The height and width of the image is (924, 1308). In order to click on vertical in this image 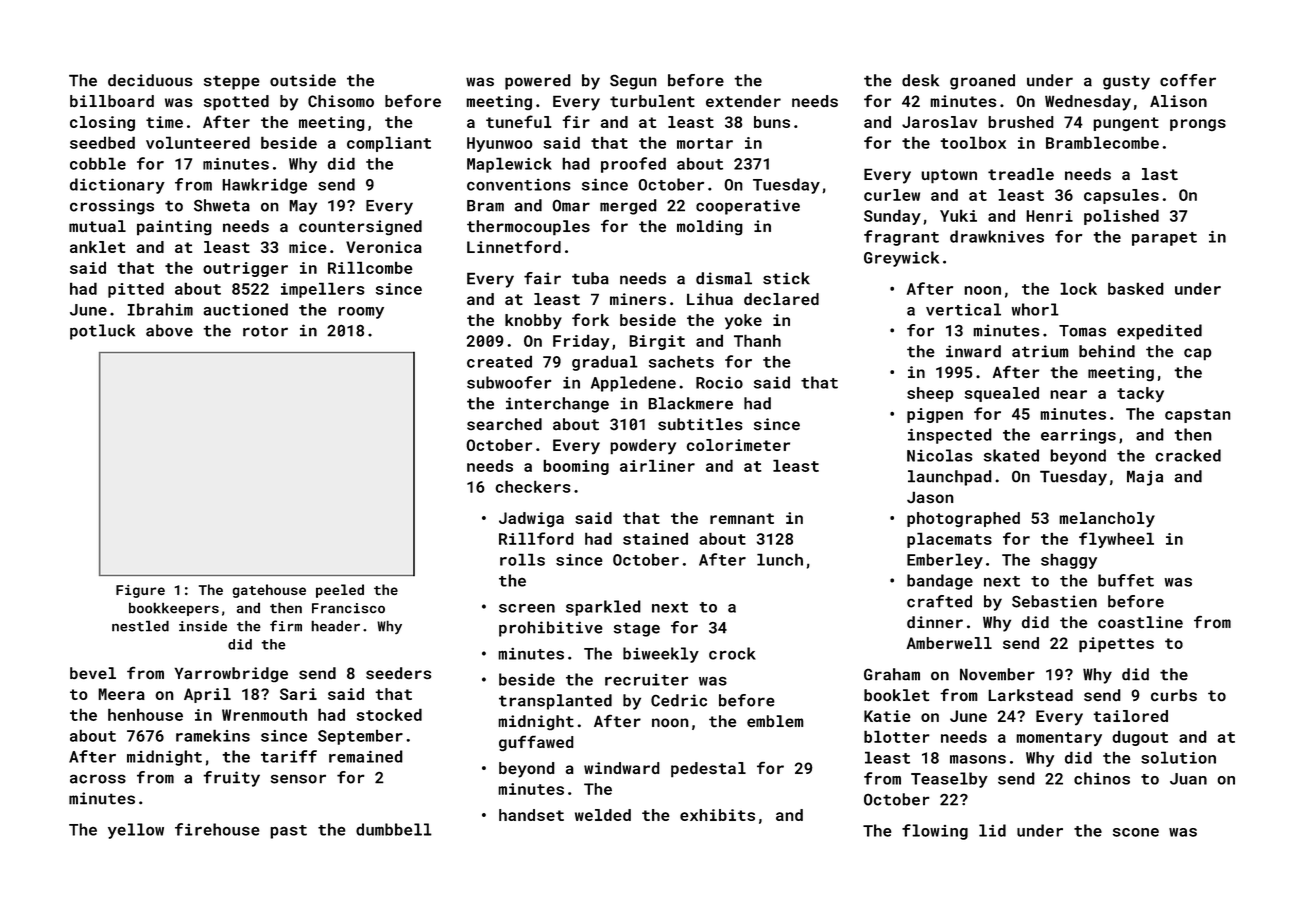, I will do `click(963, 309)`.
